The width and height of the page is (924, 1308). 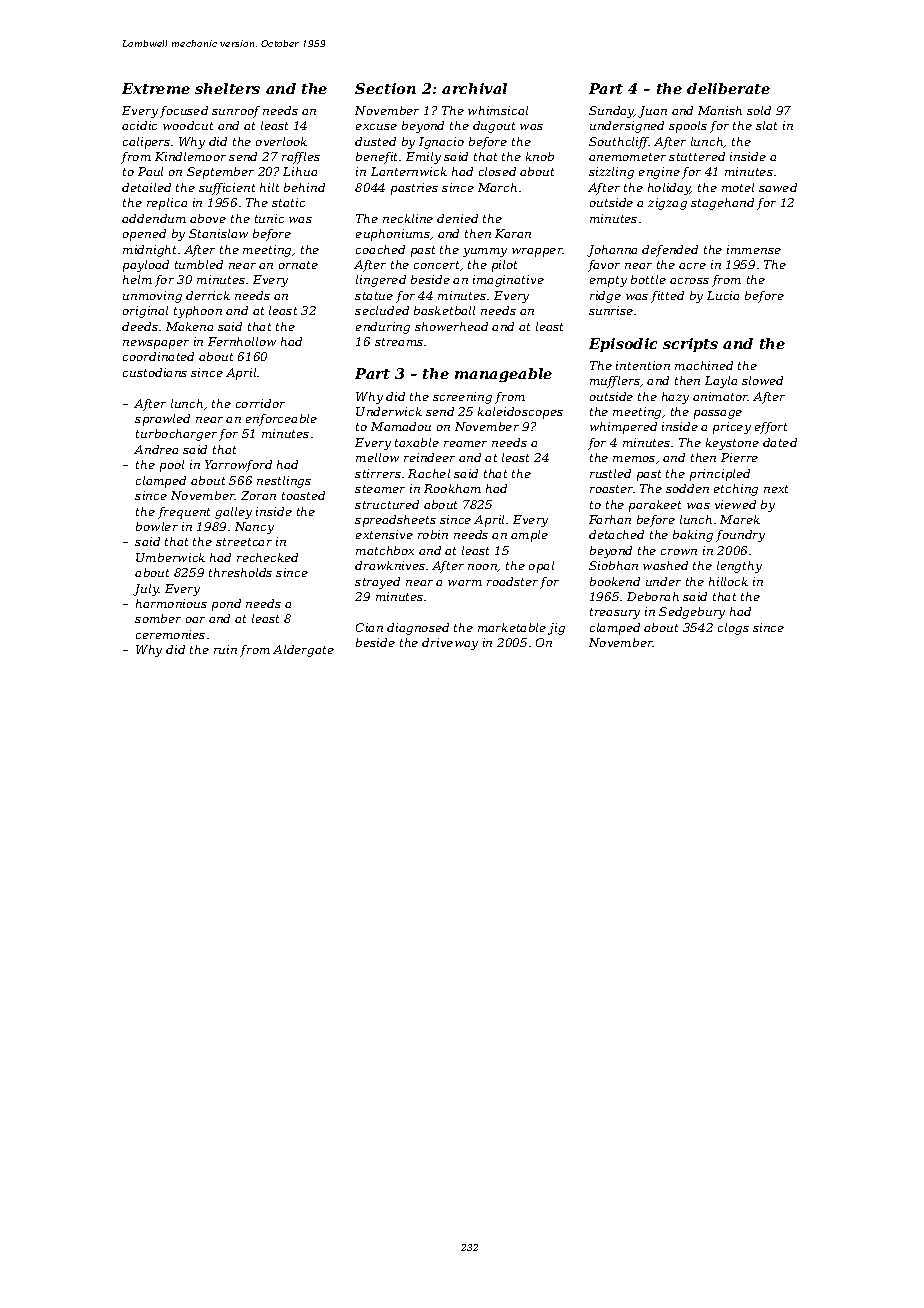 What do you see at coordinates (281, 141) in the page?
I see `overlook` at bounding box center [281, 141].
